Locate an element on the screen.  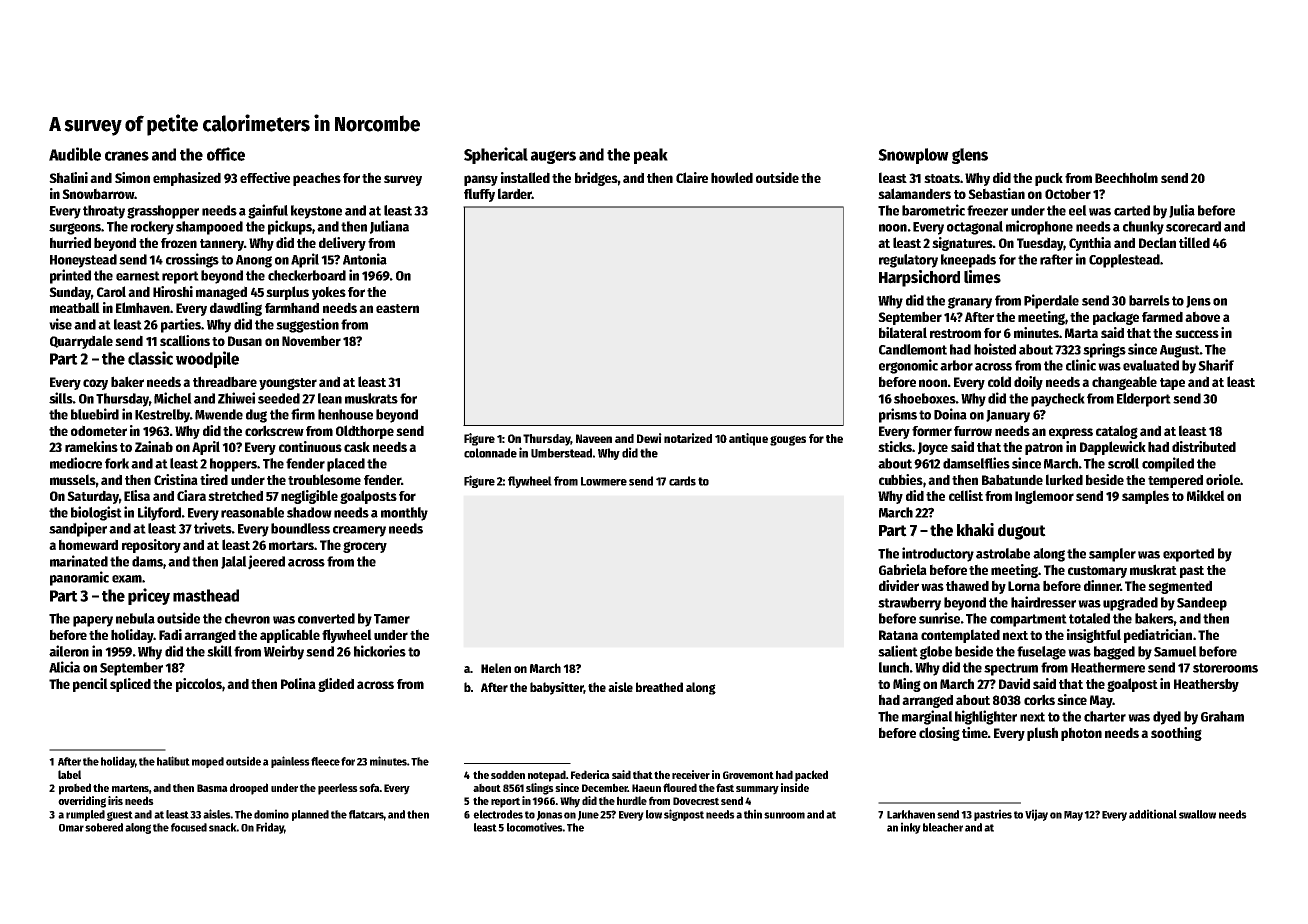
cards is located at coordinates (682, 481).
